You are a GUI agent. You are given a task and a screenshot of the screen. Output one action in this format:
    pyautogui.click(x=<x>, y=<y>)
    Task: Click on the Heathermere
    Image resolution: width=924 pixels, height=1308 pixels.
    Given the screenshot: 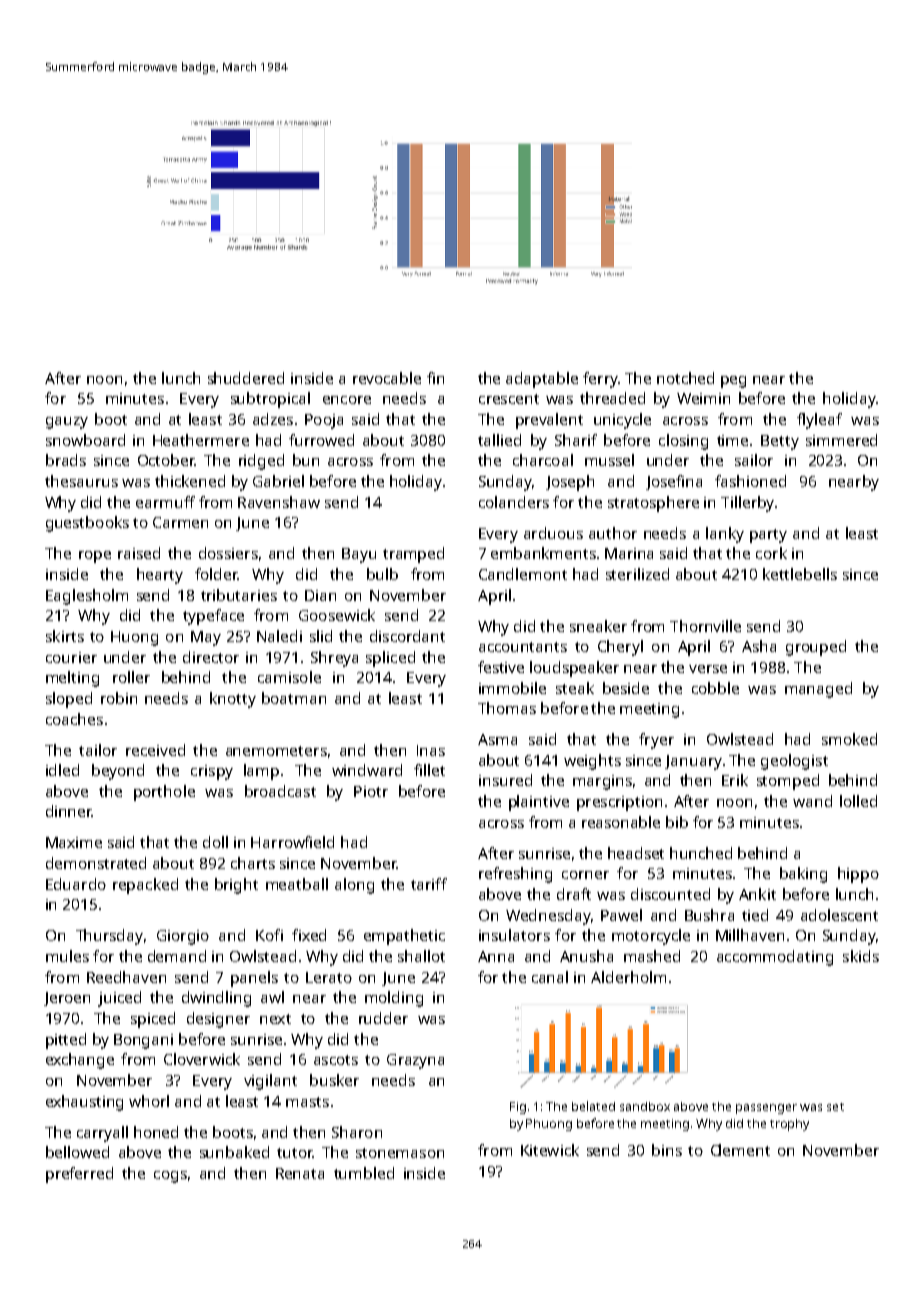 What is the action you would take?
    pyautogui.click(x=201, y=440)
